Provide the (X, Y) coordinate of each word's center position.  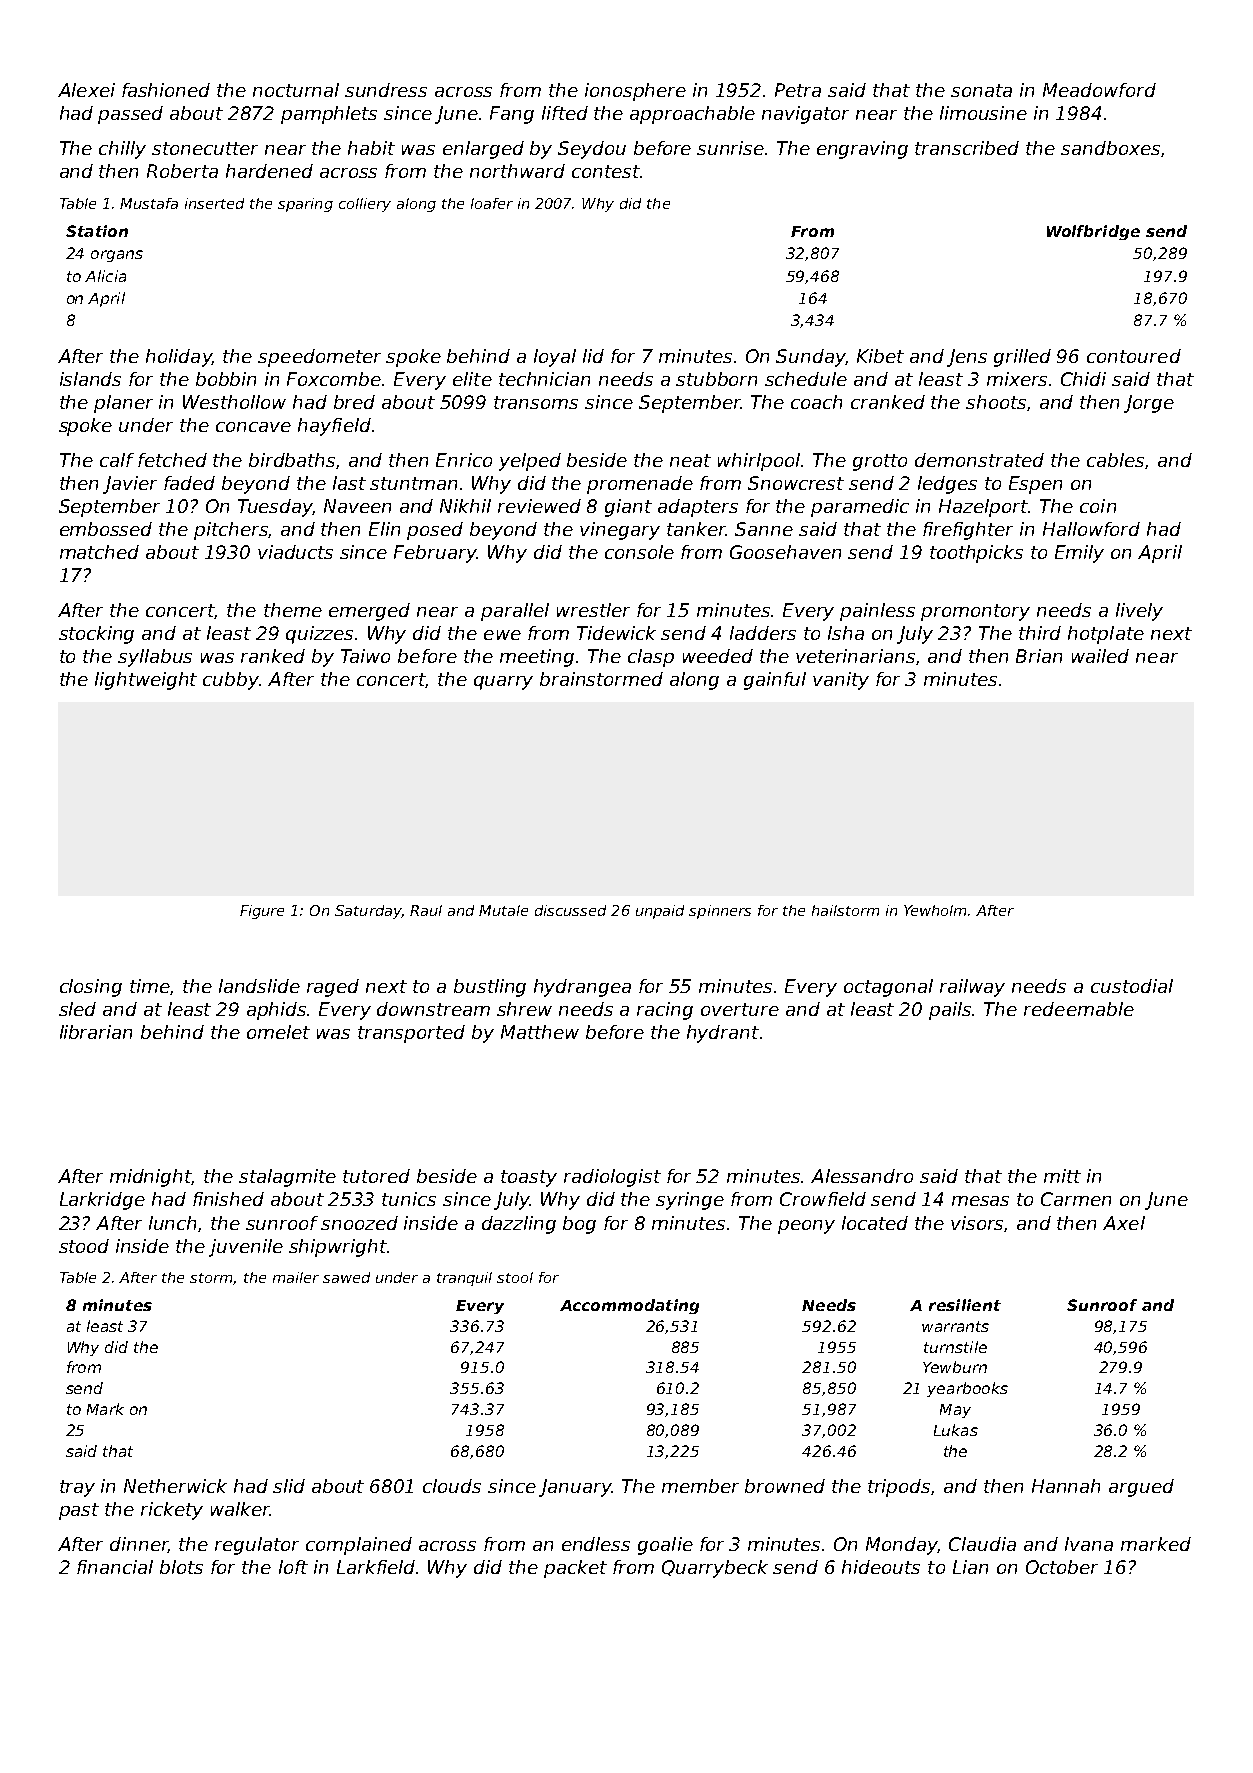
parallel (515, 612)
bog (579, 1225)
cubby (231, 681)
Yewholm (935, 910)
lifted (565, 113)
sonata (981, 90)
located (875, 1223)
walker (240, 1509)
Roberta (182, 171)
